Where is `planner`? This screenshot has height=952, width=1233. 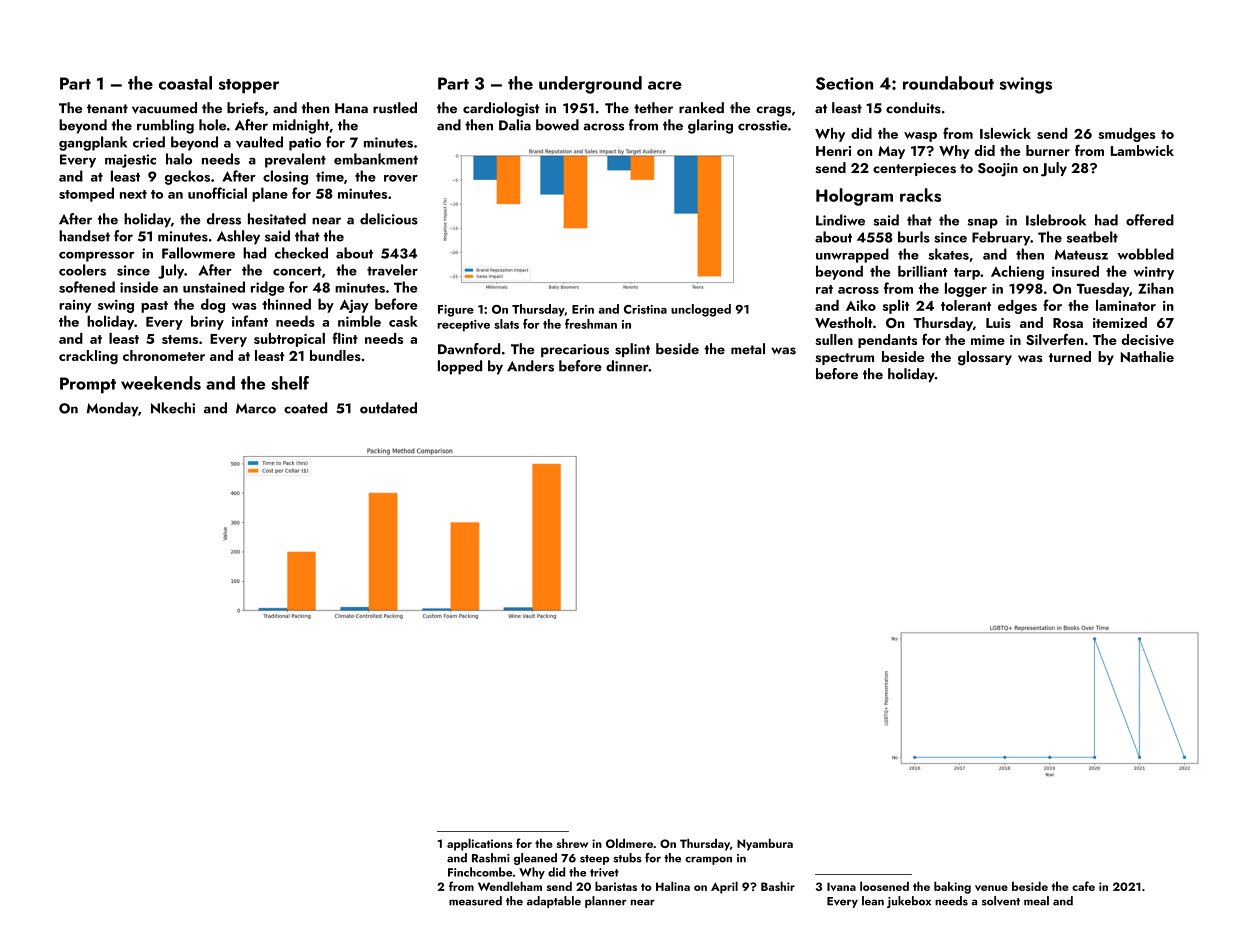
planner is located at coordinates (606, 902).
